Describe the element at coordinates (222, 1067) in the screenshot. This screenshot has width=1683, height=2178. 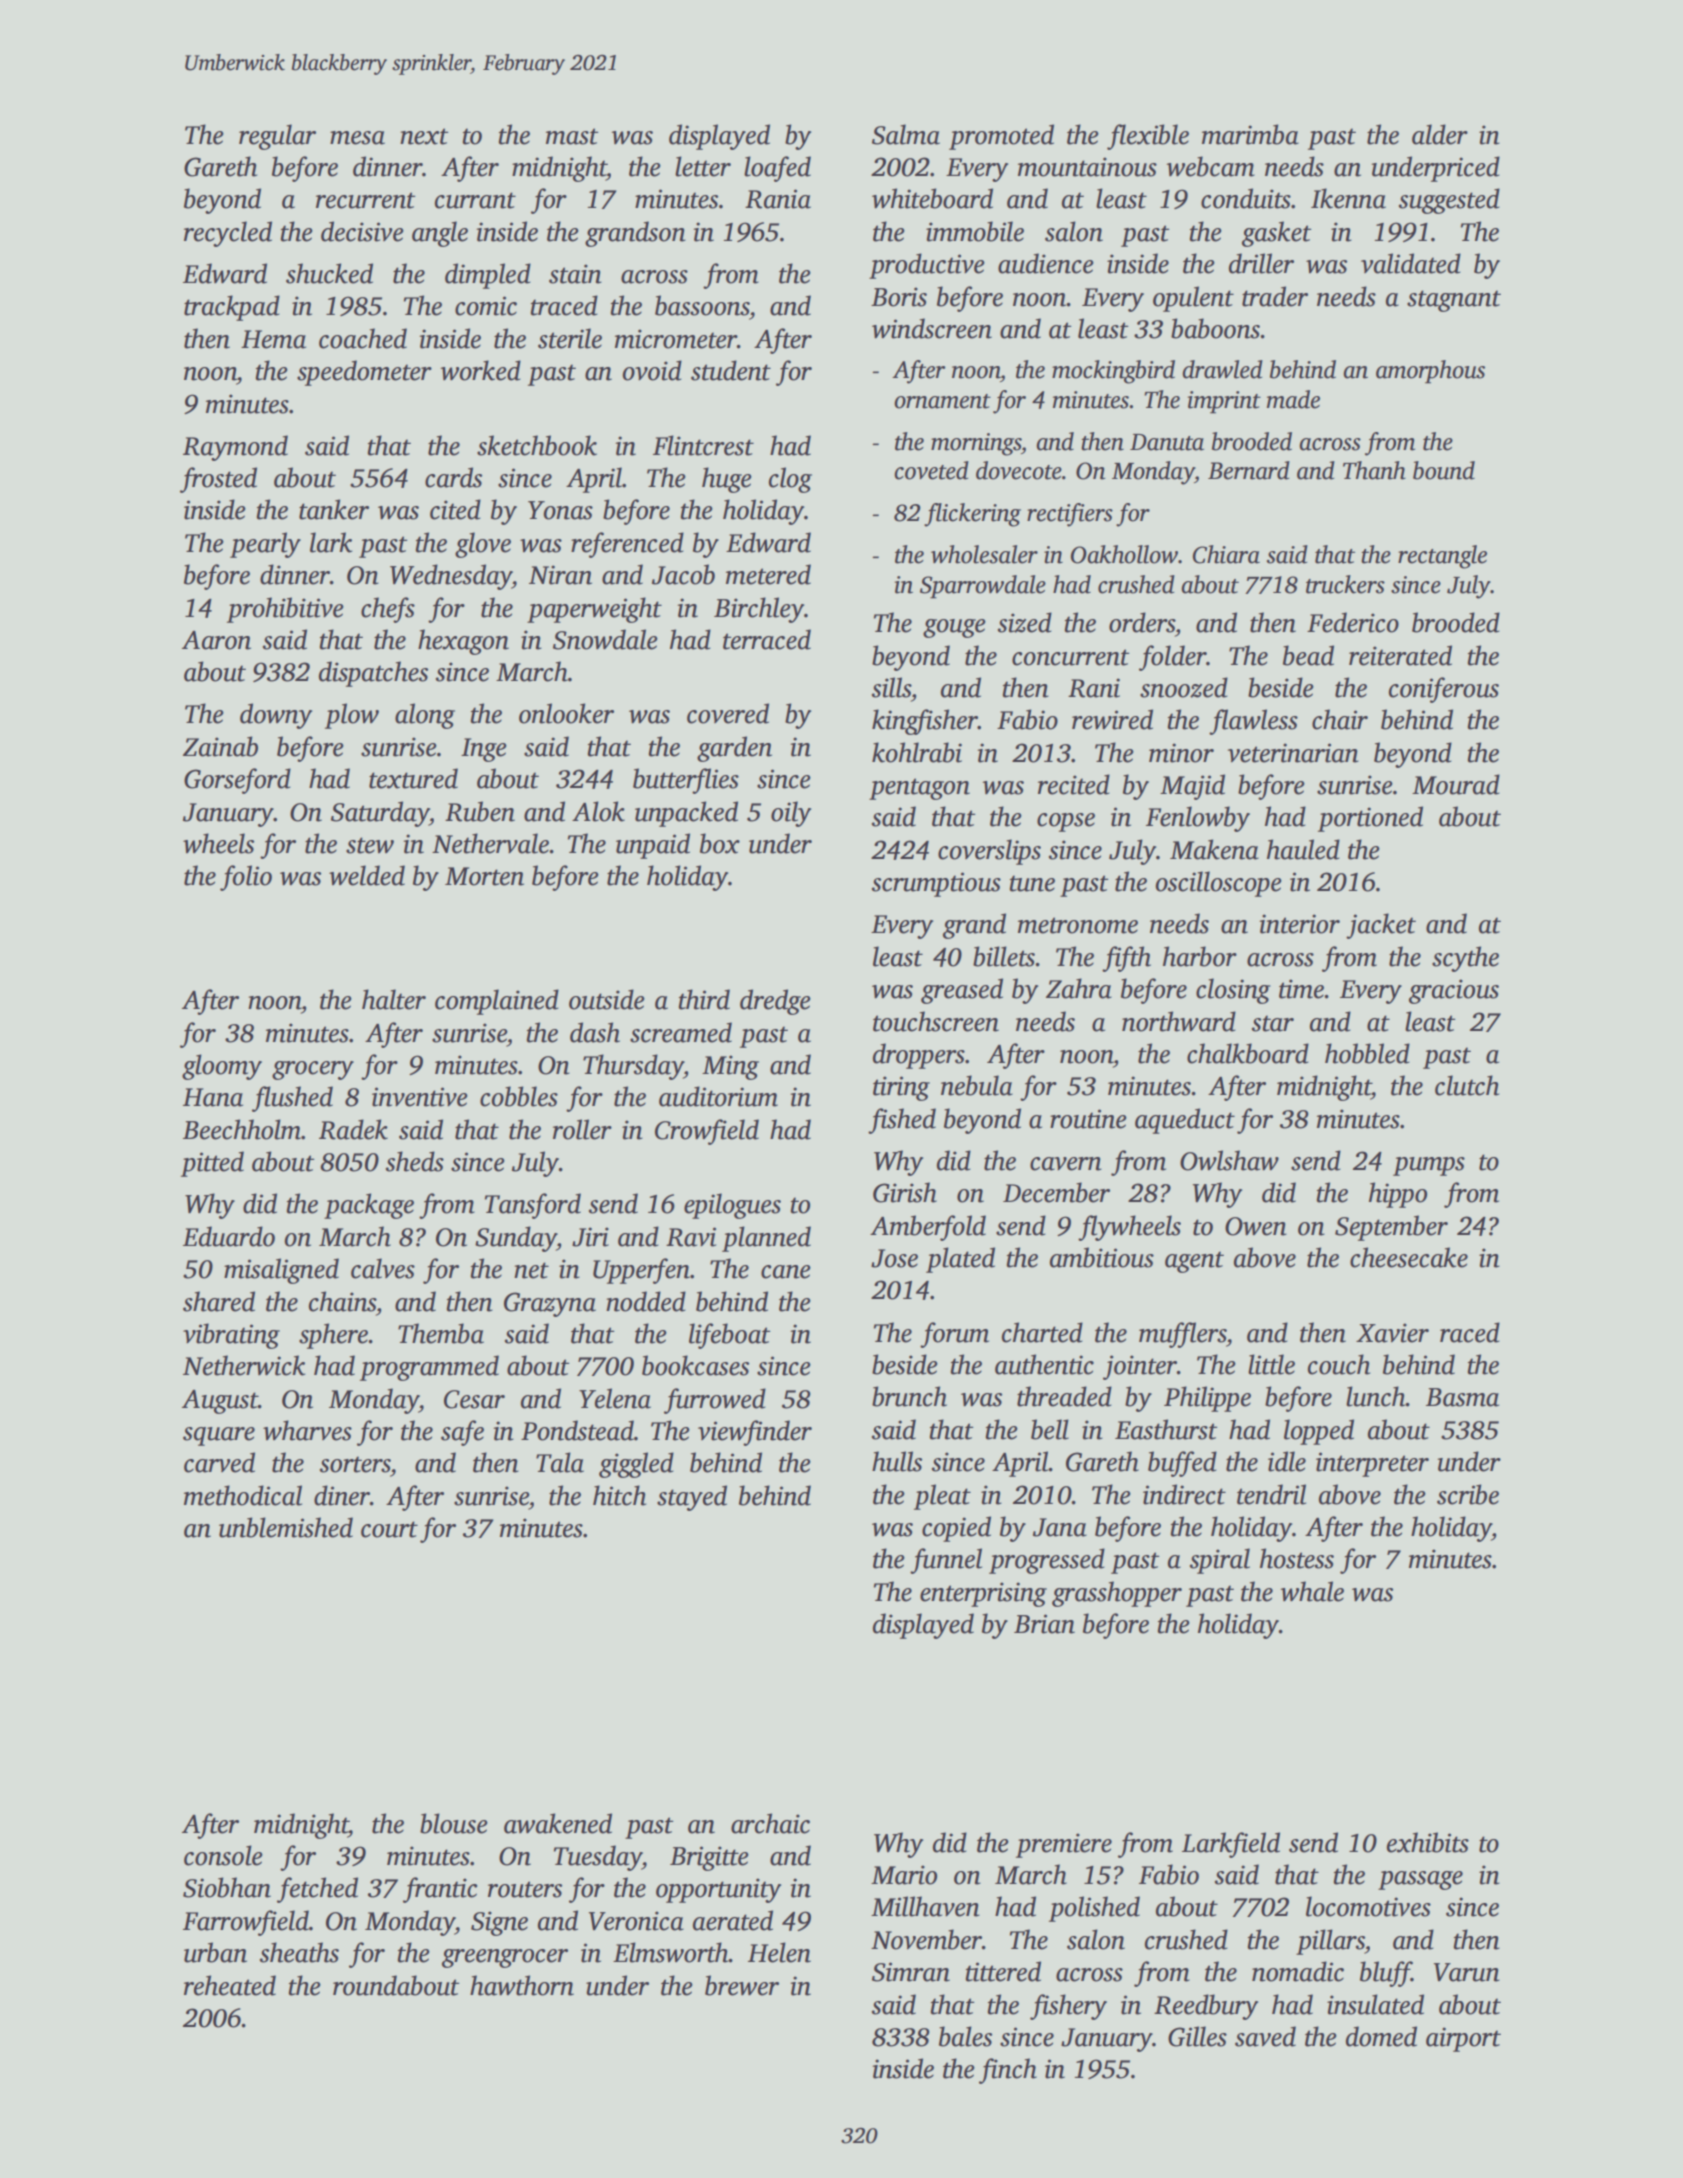
I see `gloomy` at that location.
